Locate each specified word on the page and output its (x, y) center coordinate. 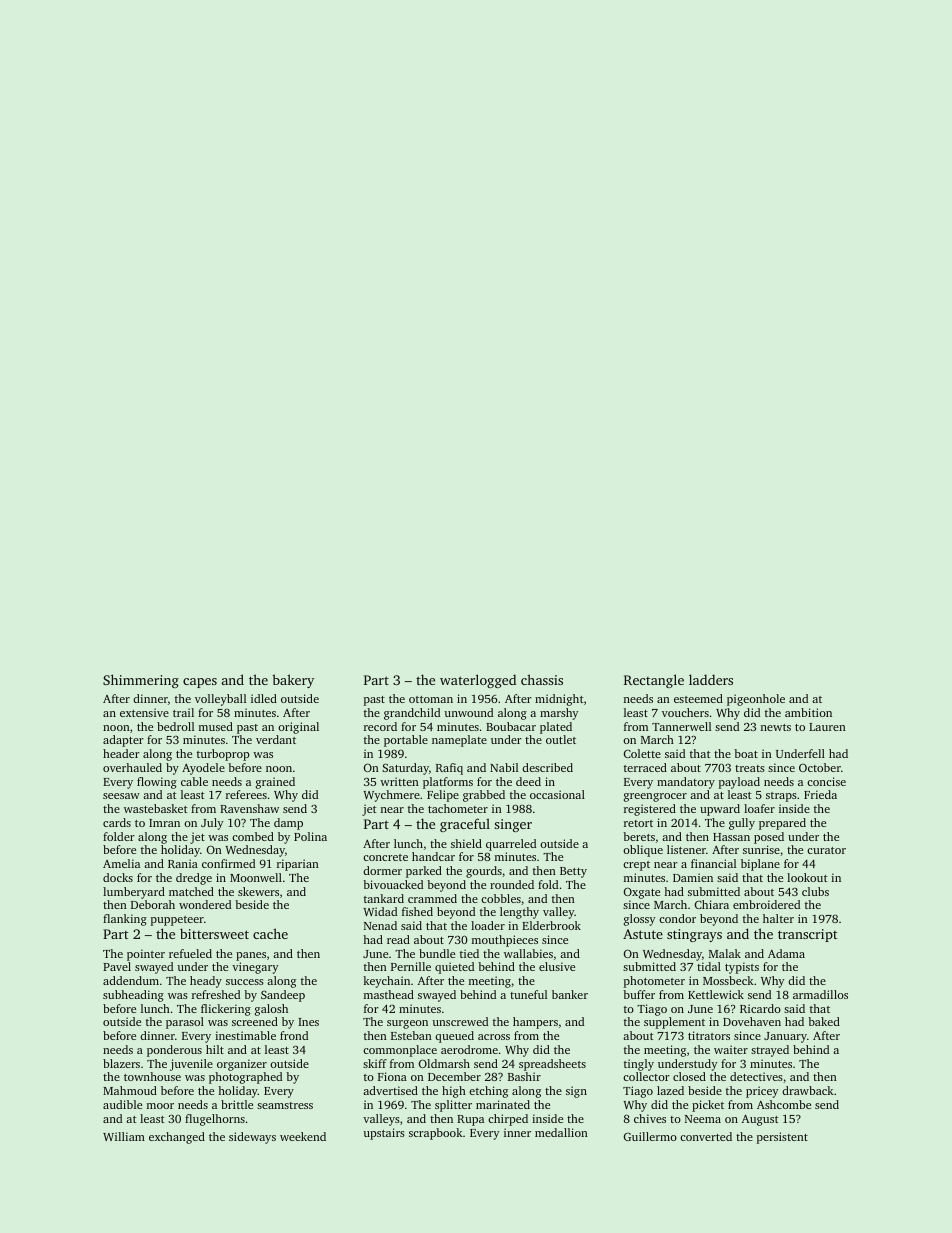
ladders (711, 679)
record (380, 726)
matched (191, 891)
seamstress (285, 1105)
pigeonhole (756, 700)
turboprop (223, 755)
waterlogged (478, 681)
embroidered (766, 904)
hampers (535, 1023)
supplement (674, 1023)
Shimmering (141, 681)
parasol (185, 1023)
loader (488, 925)
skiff (375, 1063)
